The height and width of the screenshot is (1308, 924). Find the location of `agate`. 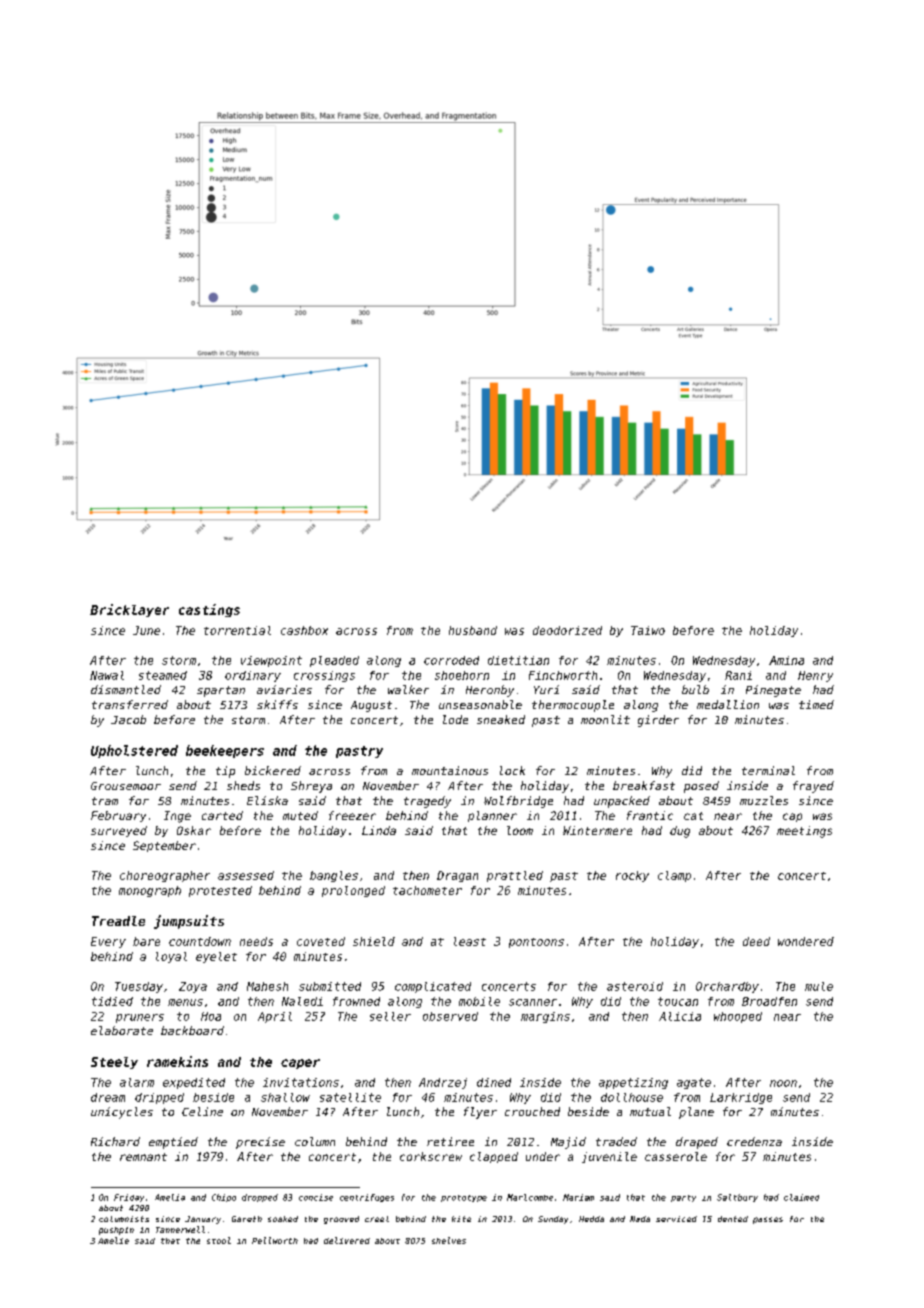

agate is located at coordinates (694, 1083).
